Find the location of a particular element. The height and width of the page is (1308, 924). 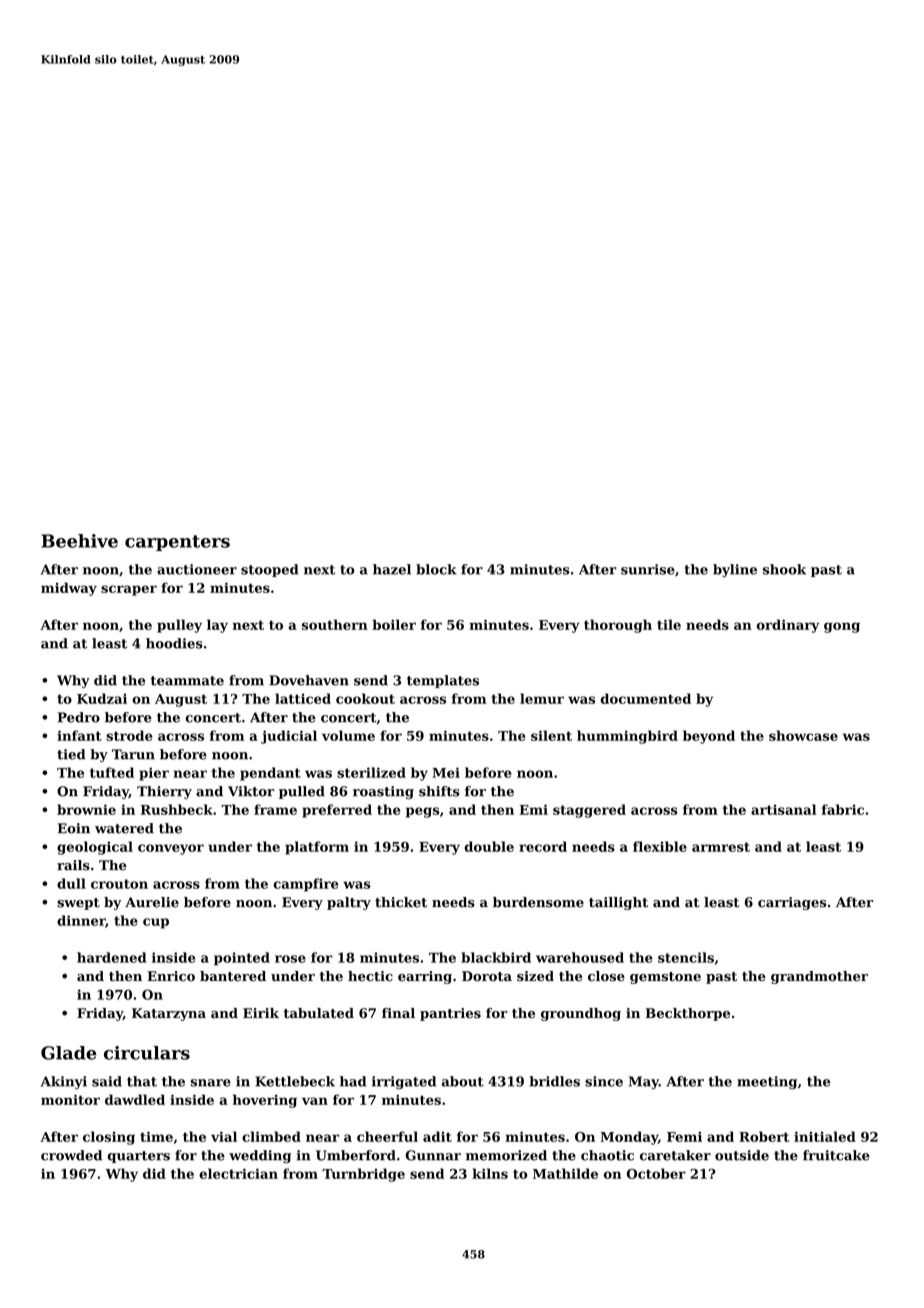

snare is located at coordinates (210, 1083).
